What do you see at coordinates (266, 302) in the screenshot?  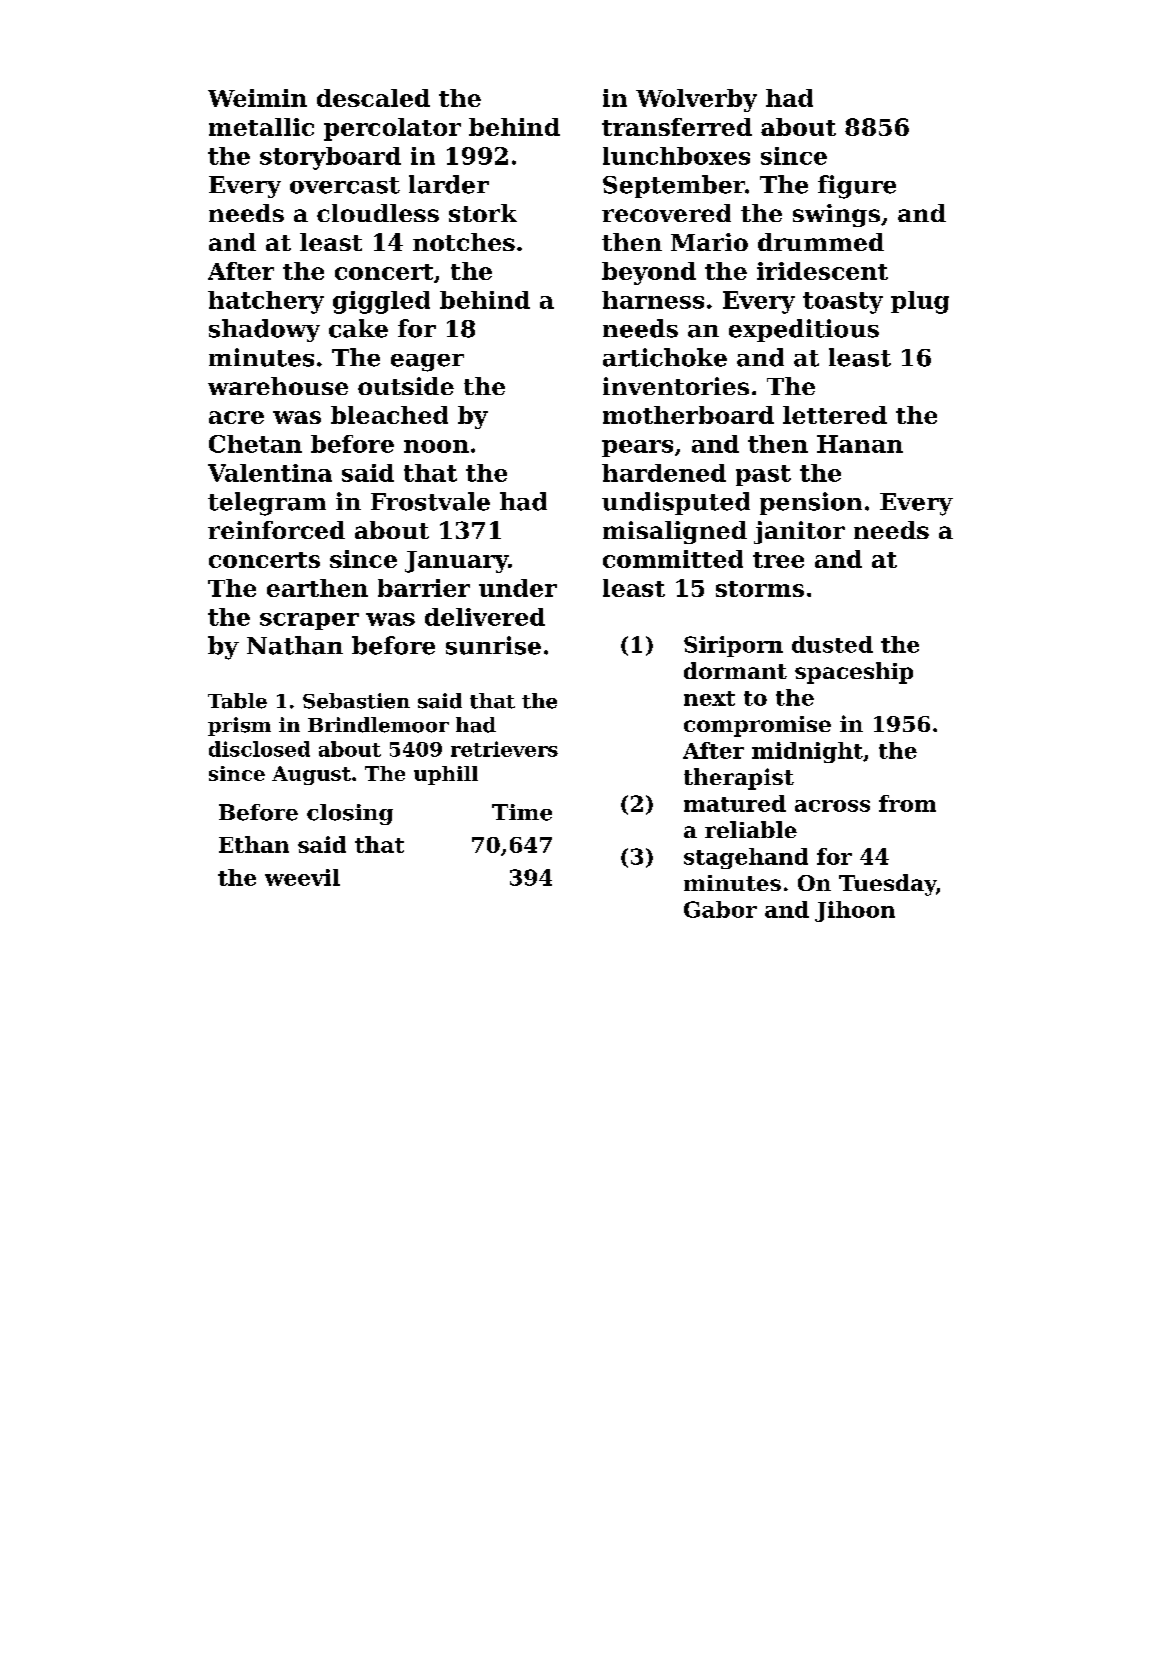 I see `hatchery` at bounding box center [266, 302].
